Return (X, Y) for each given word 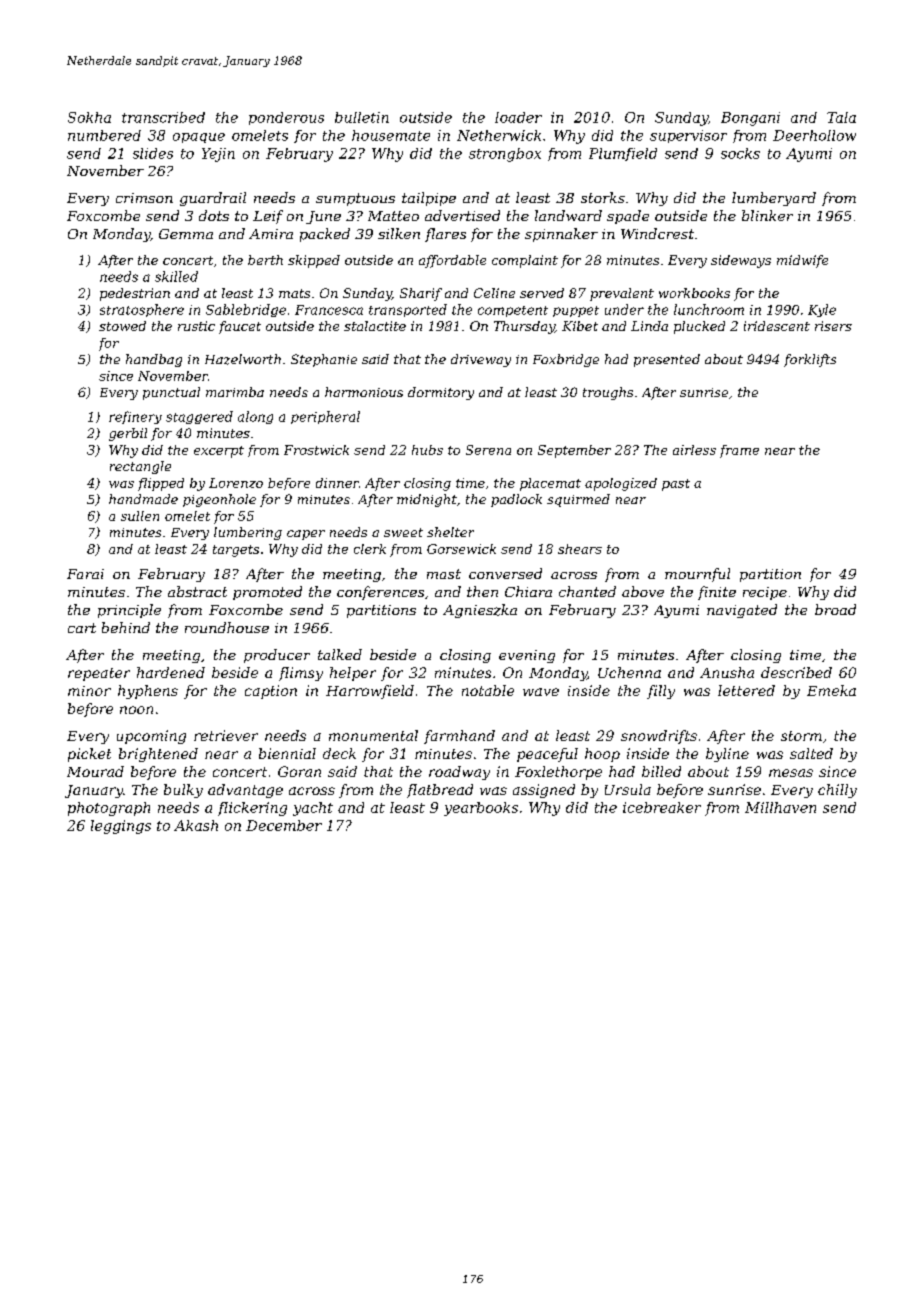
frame (739, 451)
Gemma (186, 234)
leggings (121, 827)
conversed (505, 573)
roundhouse (227, 627)
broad (835, 609)
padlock (516, 500)
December (284, 825)
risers (833, 326)
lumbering (248, 533)
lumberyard (774, 199)
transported (408, 310)
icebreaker (662, 807)
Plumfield (623, 154)
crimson (144, 198)
